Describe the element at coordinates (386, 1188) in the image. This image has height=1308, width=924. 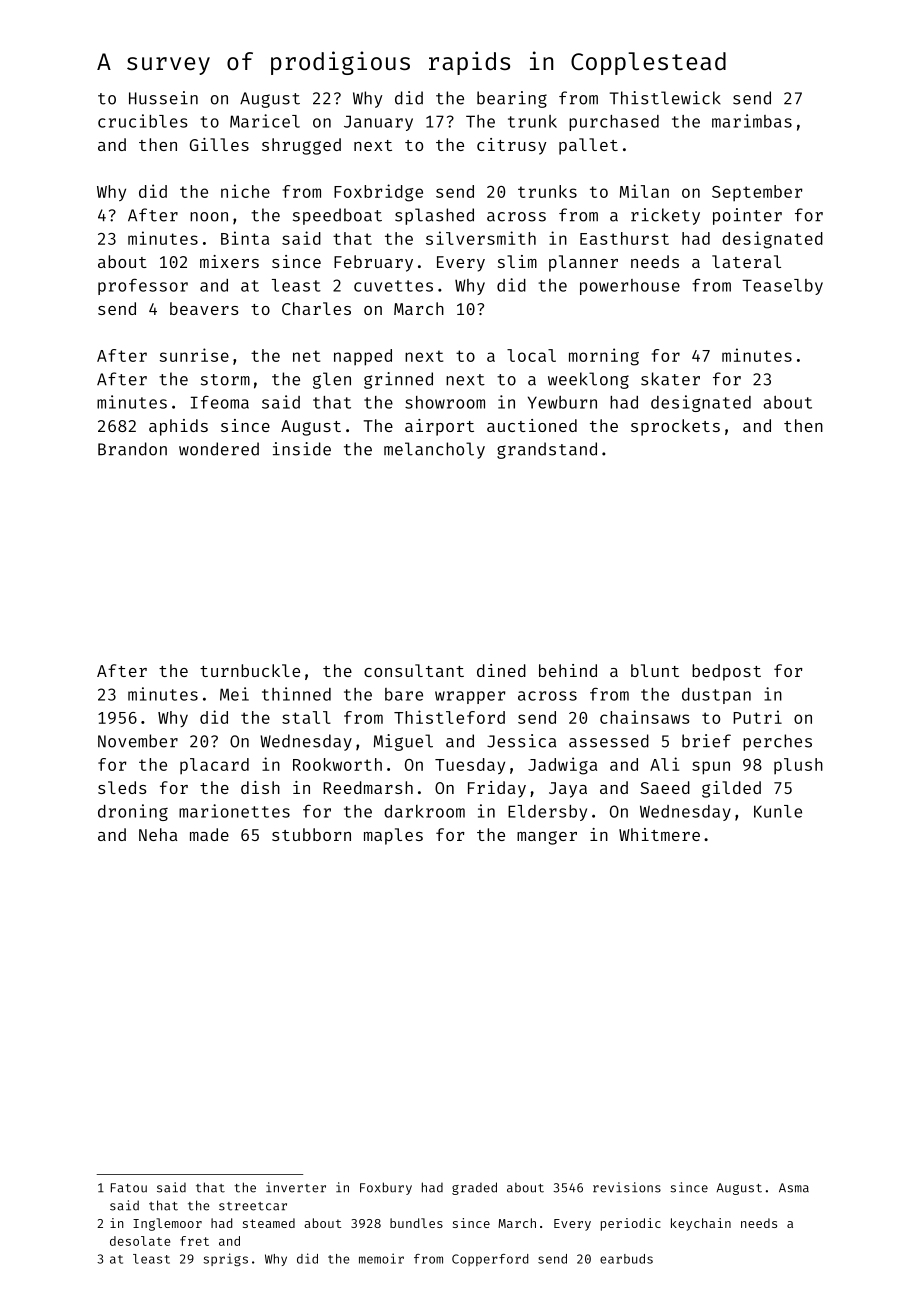
I see `Foxbury` at that location.
